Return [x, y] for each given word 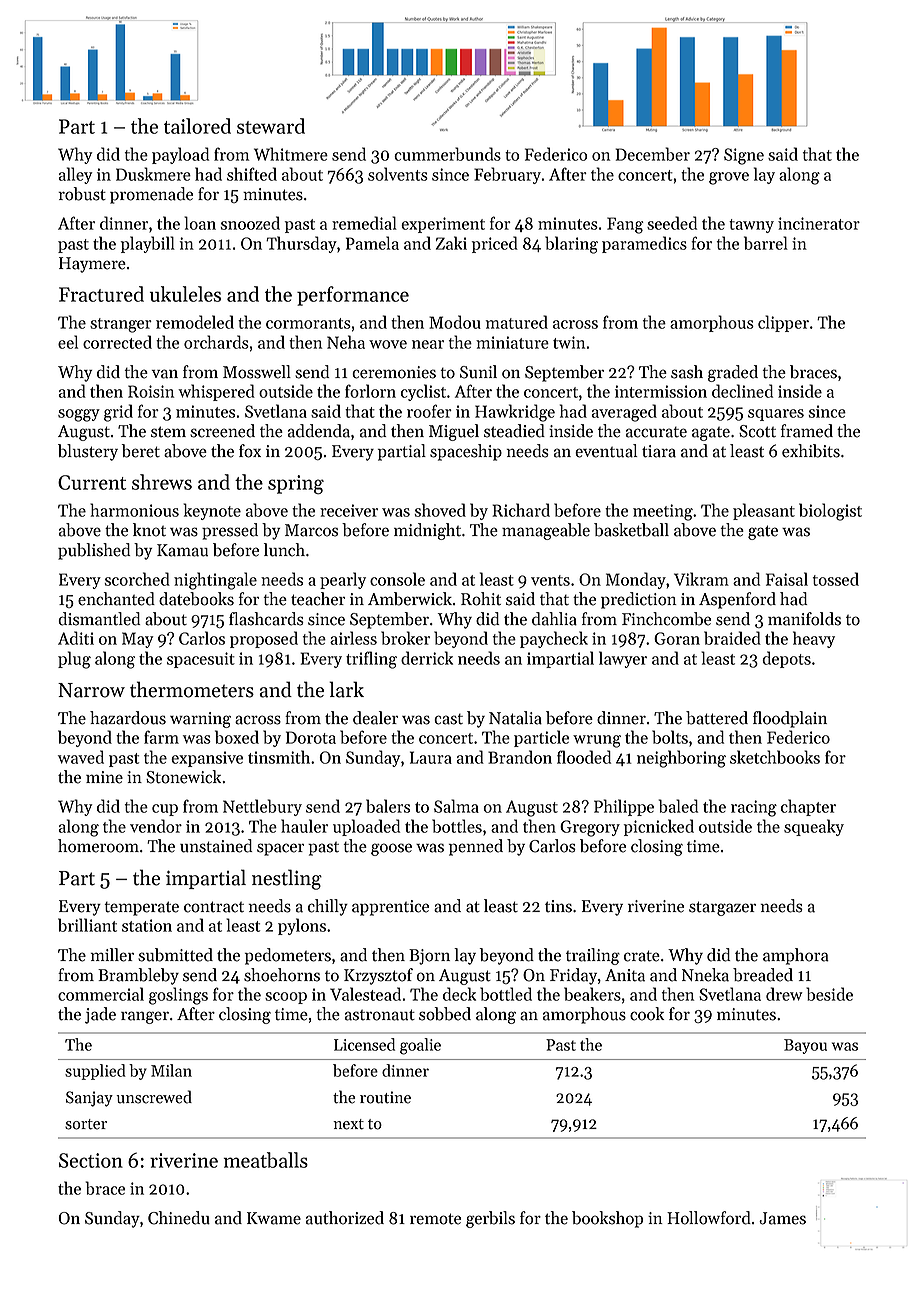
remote [435, 1219]
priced [495, 244]
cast [448, 719]
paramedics [644, 244]
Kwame [274, 1218]
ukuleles [185, 294]
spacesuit [201, 660]
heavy [814, 639]
